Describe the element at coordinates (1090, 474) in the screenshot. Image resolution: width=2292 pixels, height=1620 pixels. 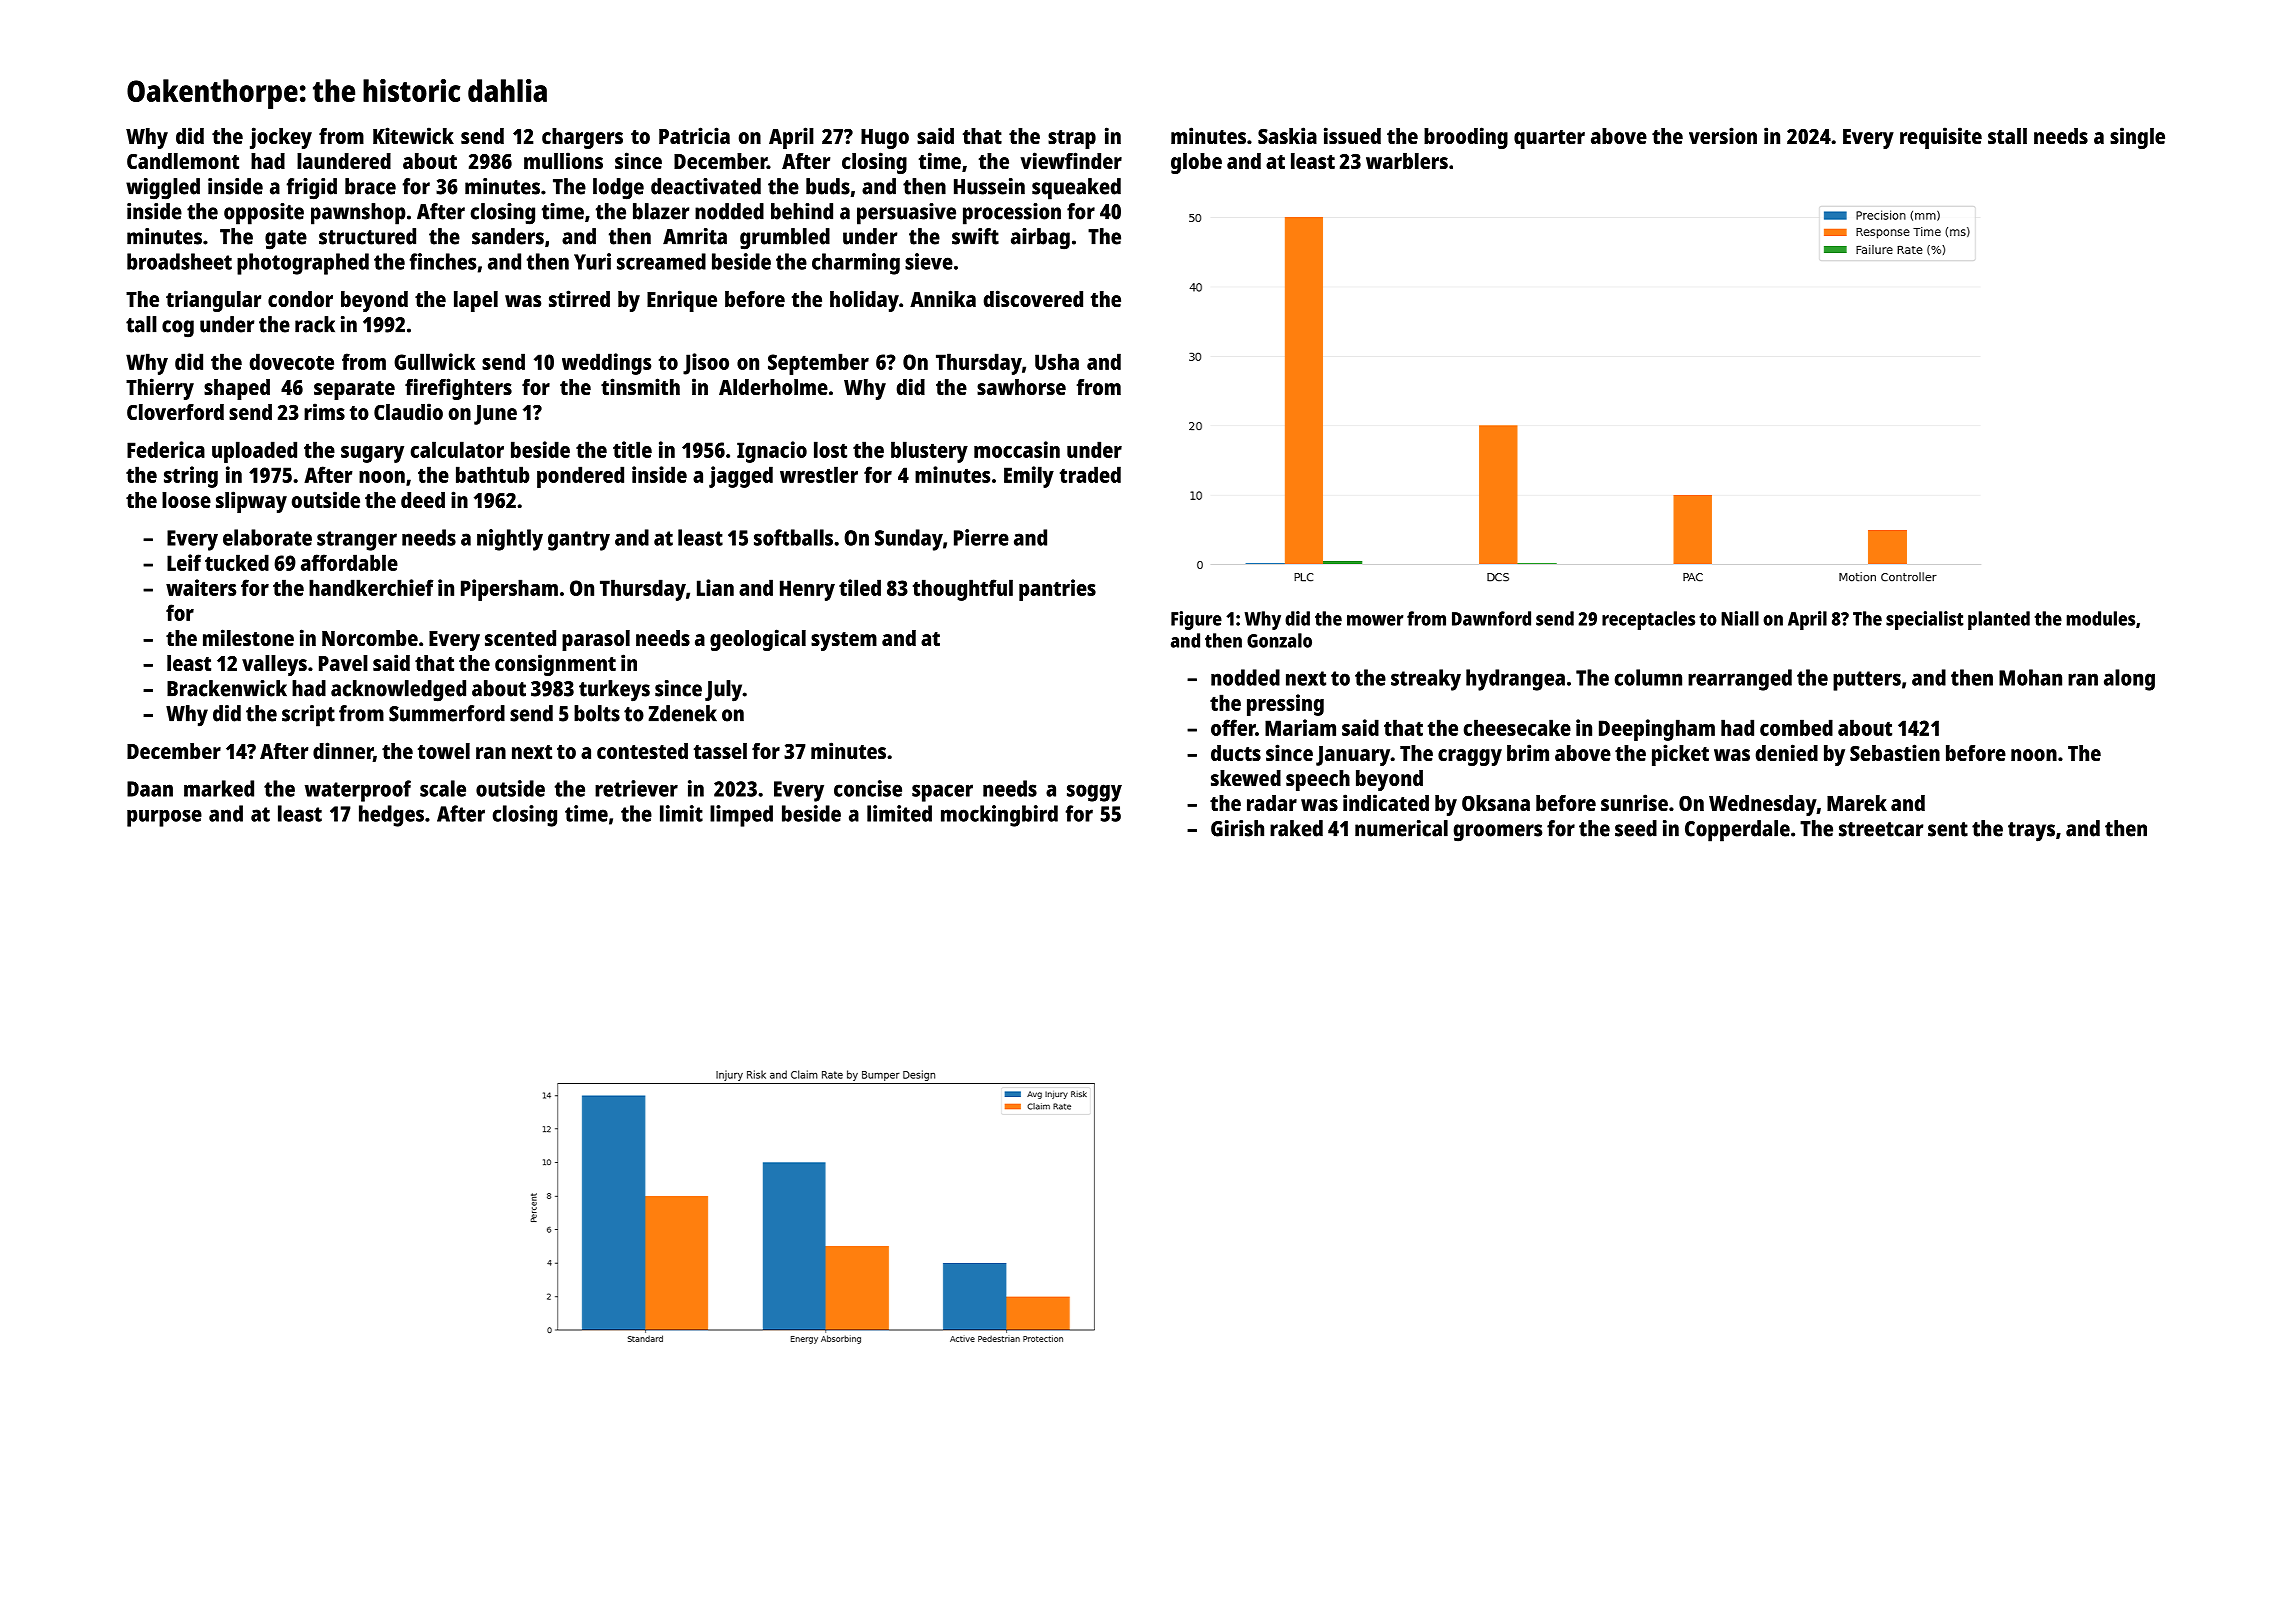
I see `traded` at that location.
